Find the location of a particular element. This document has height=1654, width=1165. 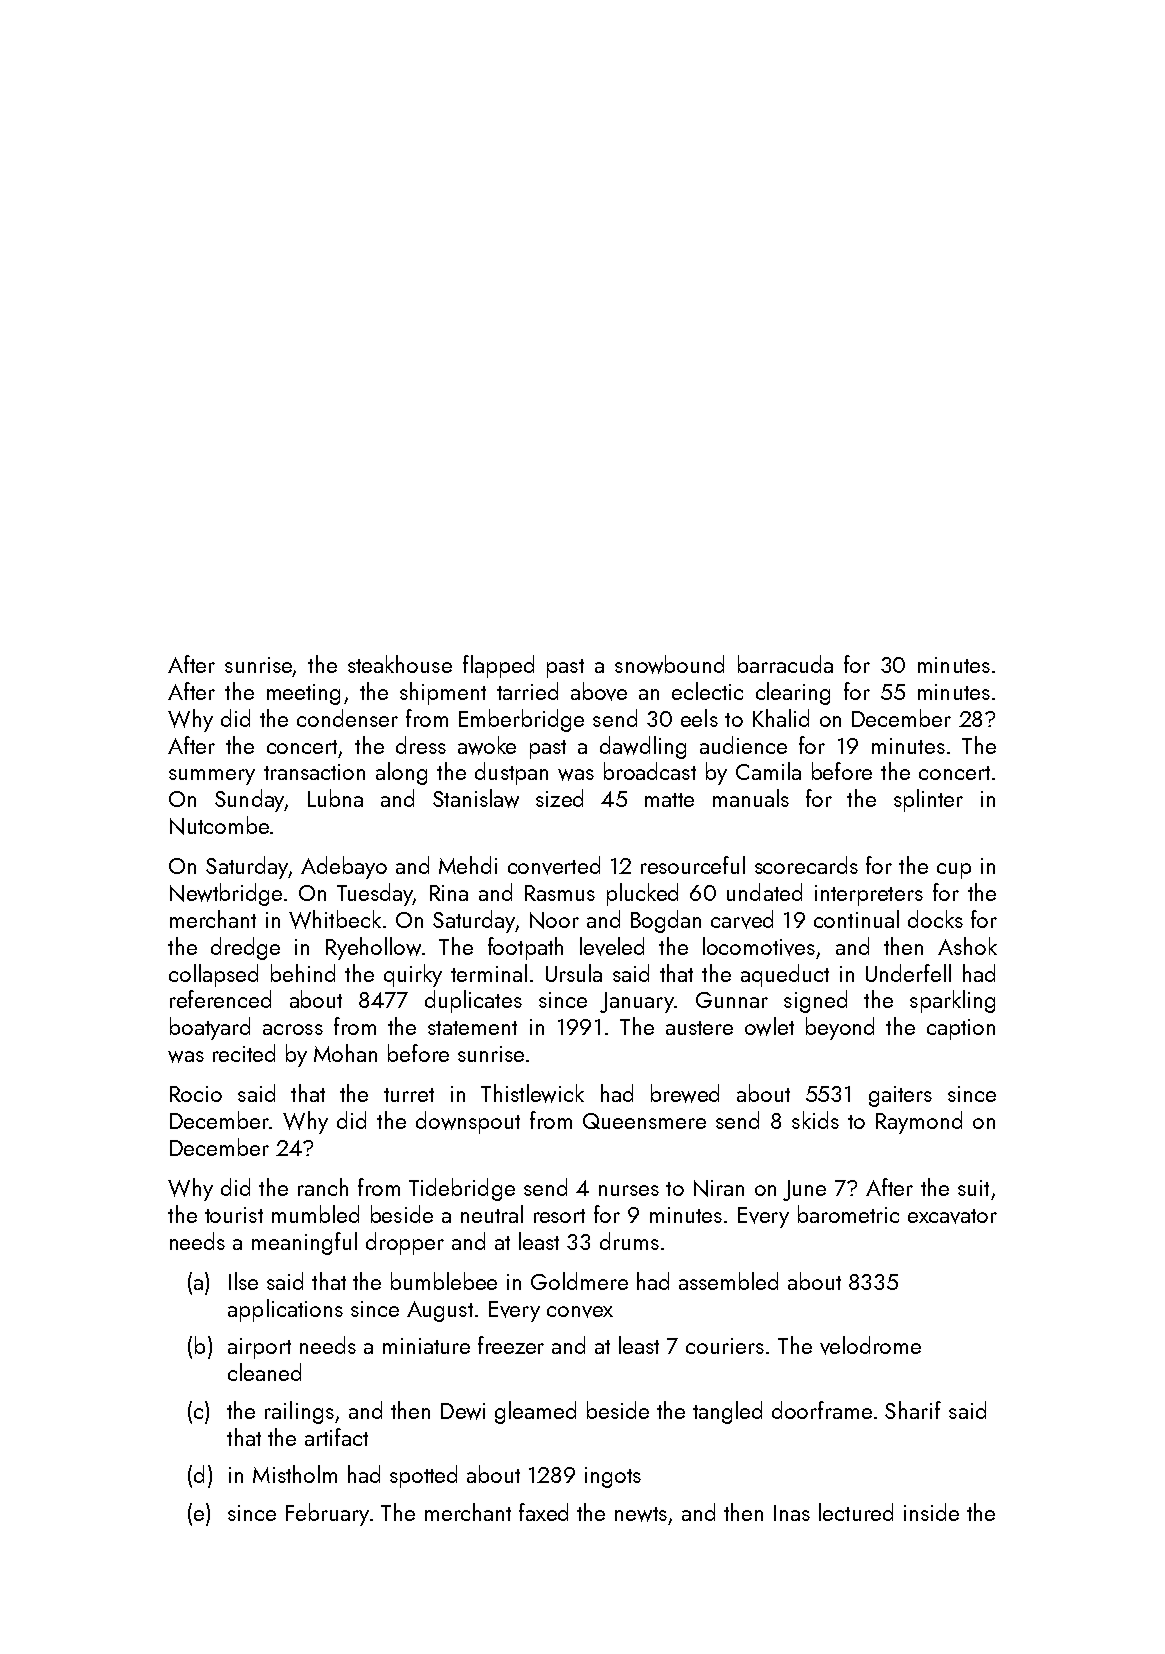

across is located at coordinates (293, 1029).
